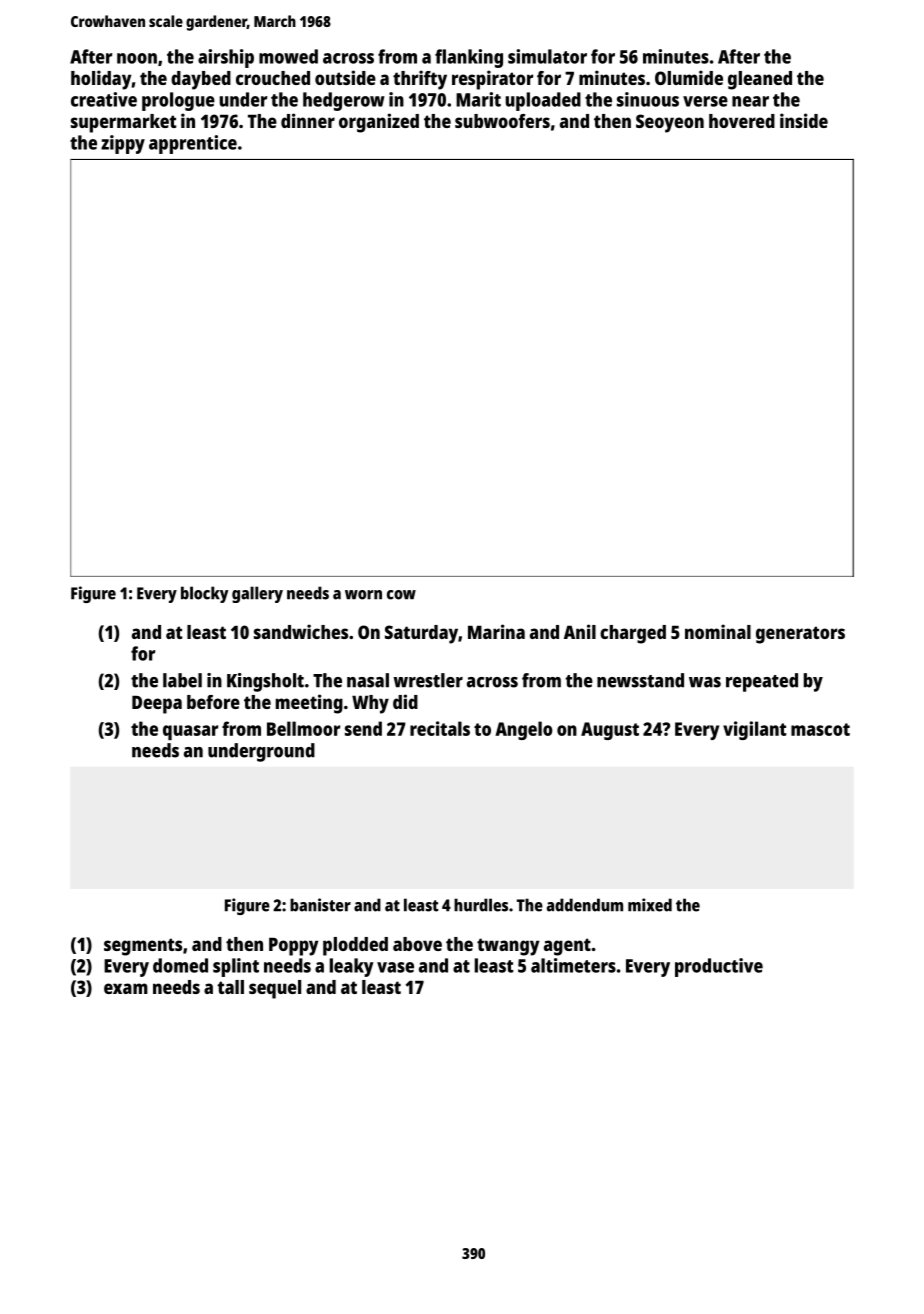 The image size is (924, 1314). I want to click on segments, so click(143, 947).
